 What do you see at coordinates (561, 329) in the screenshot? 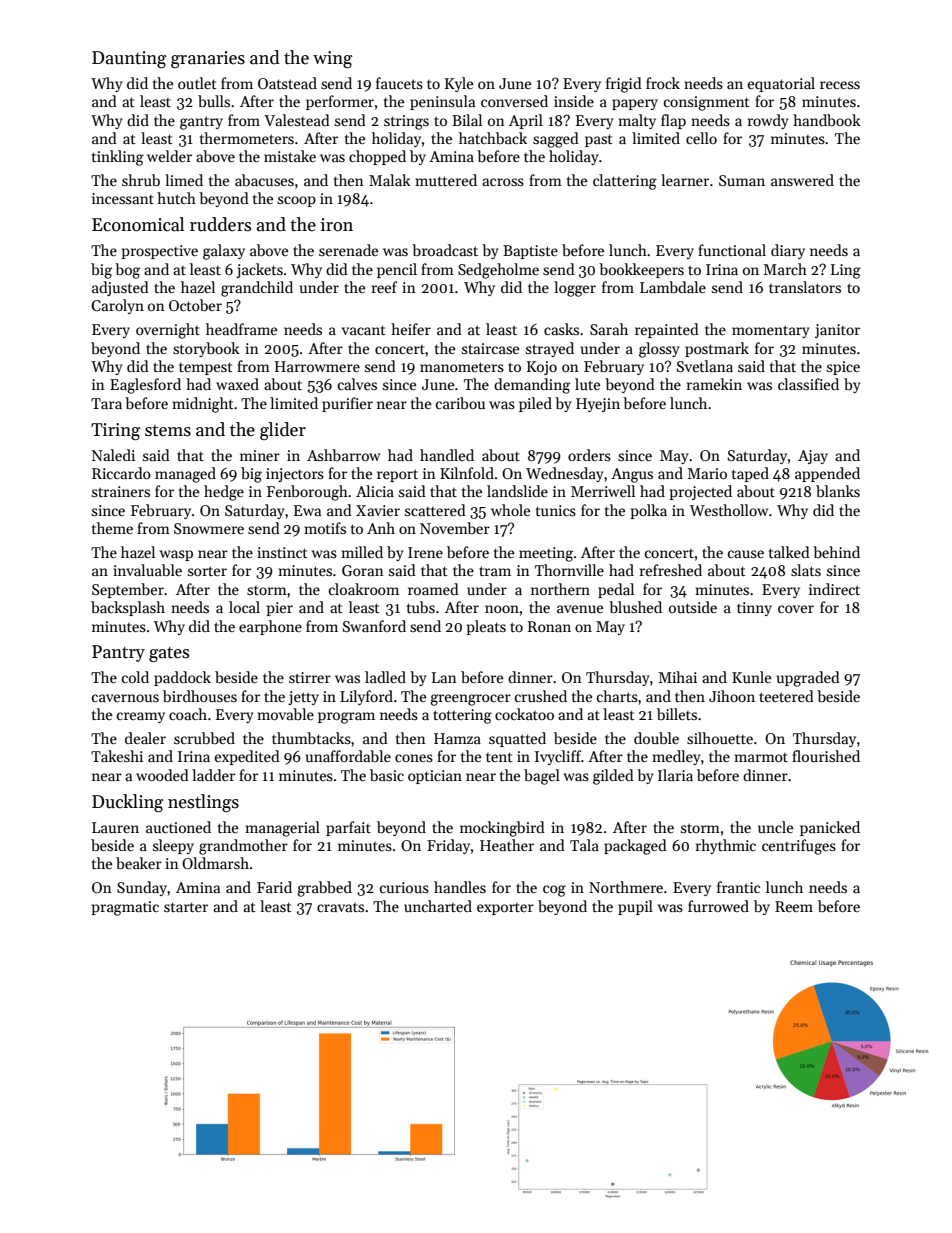
I see `casks` at bounding box center [561, 329].
